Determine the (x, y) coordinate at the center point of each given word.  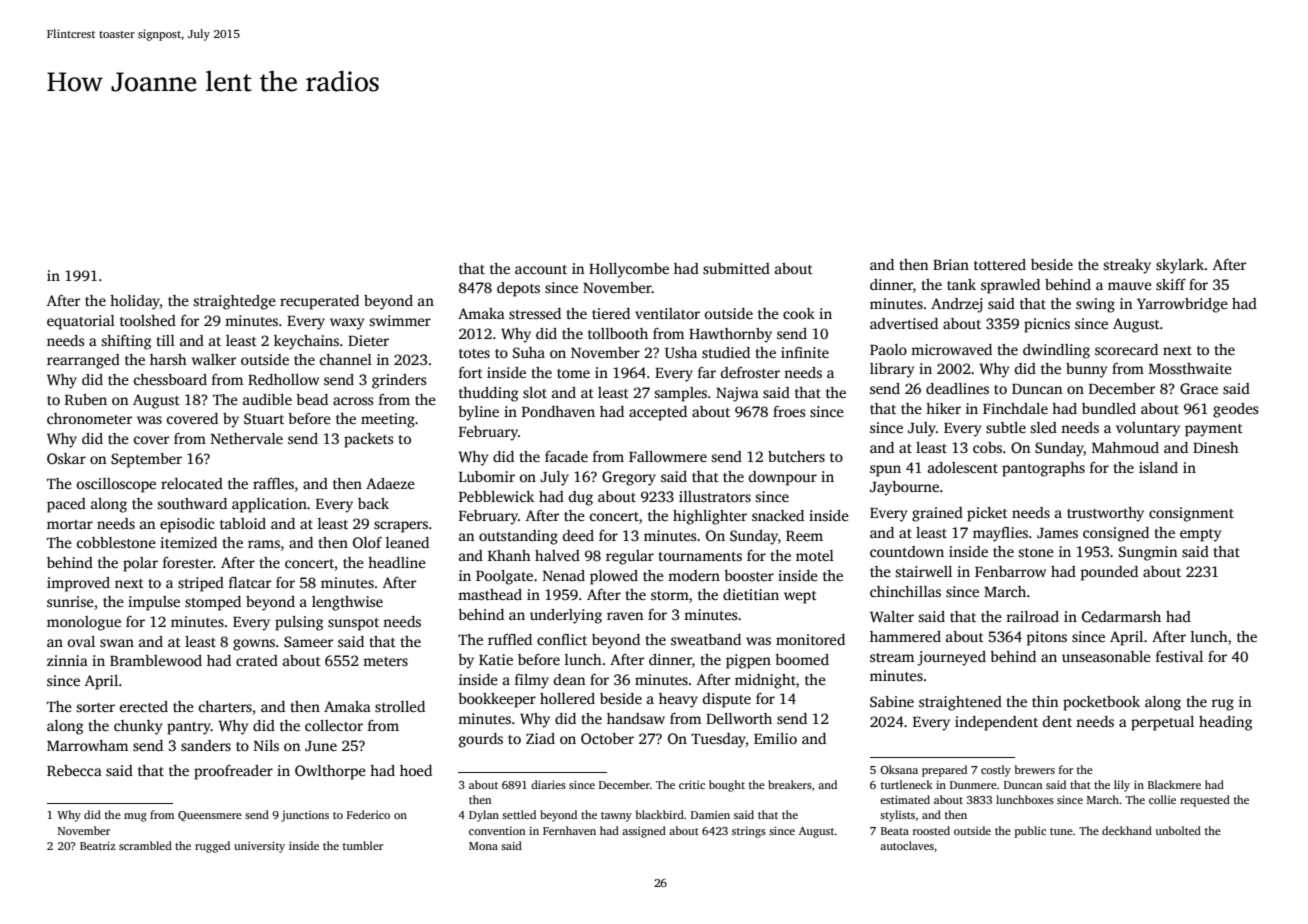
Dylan (484, 816)
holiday (135, 302)
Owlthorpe (330, 772)
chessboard (170, 379)
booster (749, 575)
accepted (658, 413)
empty (1200, 535)
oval (81, 641)
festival (1179, 656)
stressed (535, 313)
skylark (1180, 266)
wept (800, 597)
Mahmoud (1125, 447)
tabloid (243, 523)
